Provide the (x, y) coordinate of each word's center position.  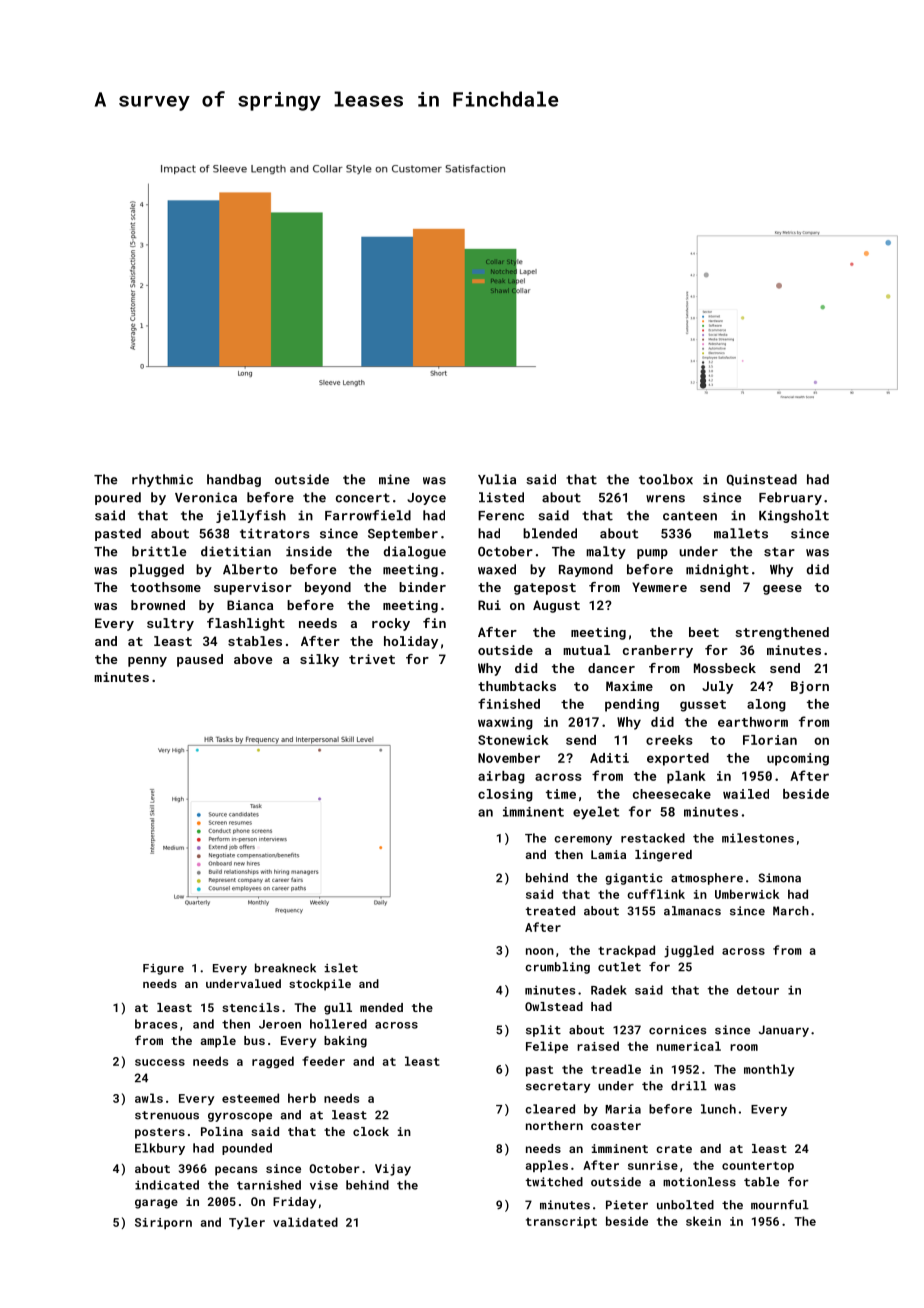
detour (758, 990)
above (253, 659)
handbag (234, 480)
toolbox (666, 479)
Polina (222, 1131)
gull (338, 1009)
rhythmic (162, 480)
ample (218, 1042)
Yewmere (659, 587)
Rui (489, 605)
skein (703, 1221)
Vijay (393, 1170)
